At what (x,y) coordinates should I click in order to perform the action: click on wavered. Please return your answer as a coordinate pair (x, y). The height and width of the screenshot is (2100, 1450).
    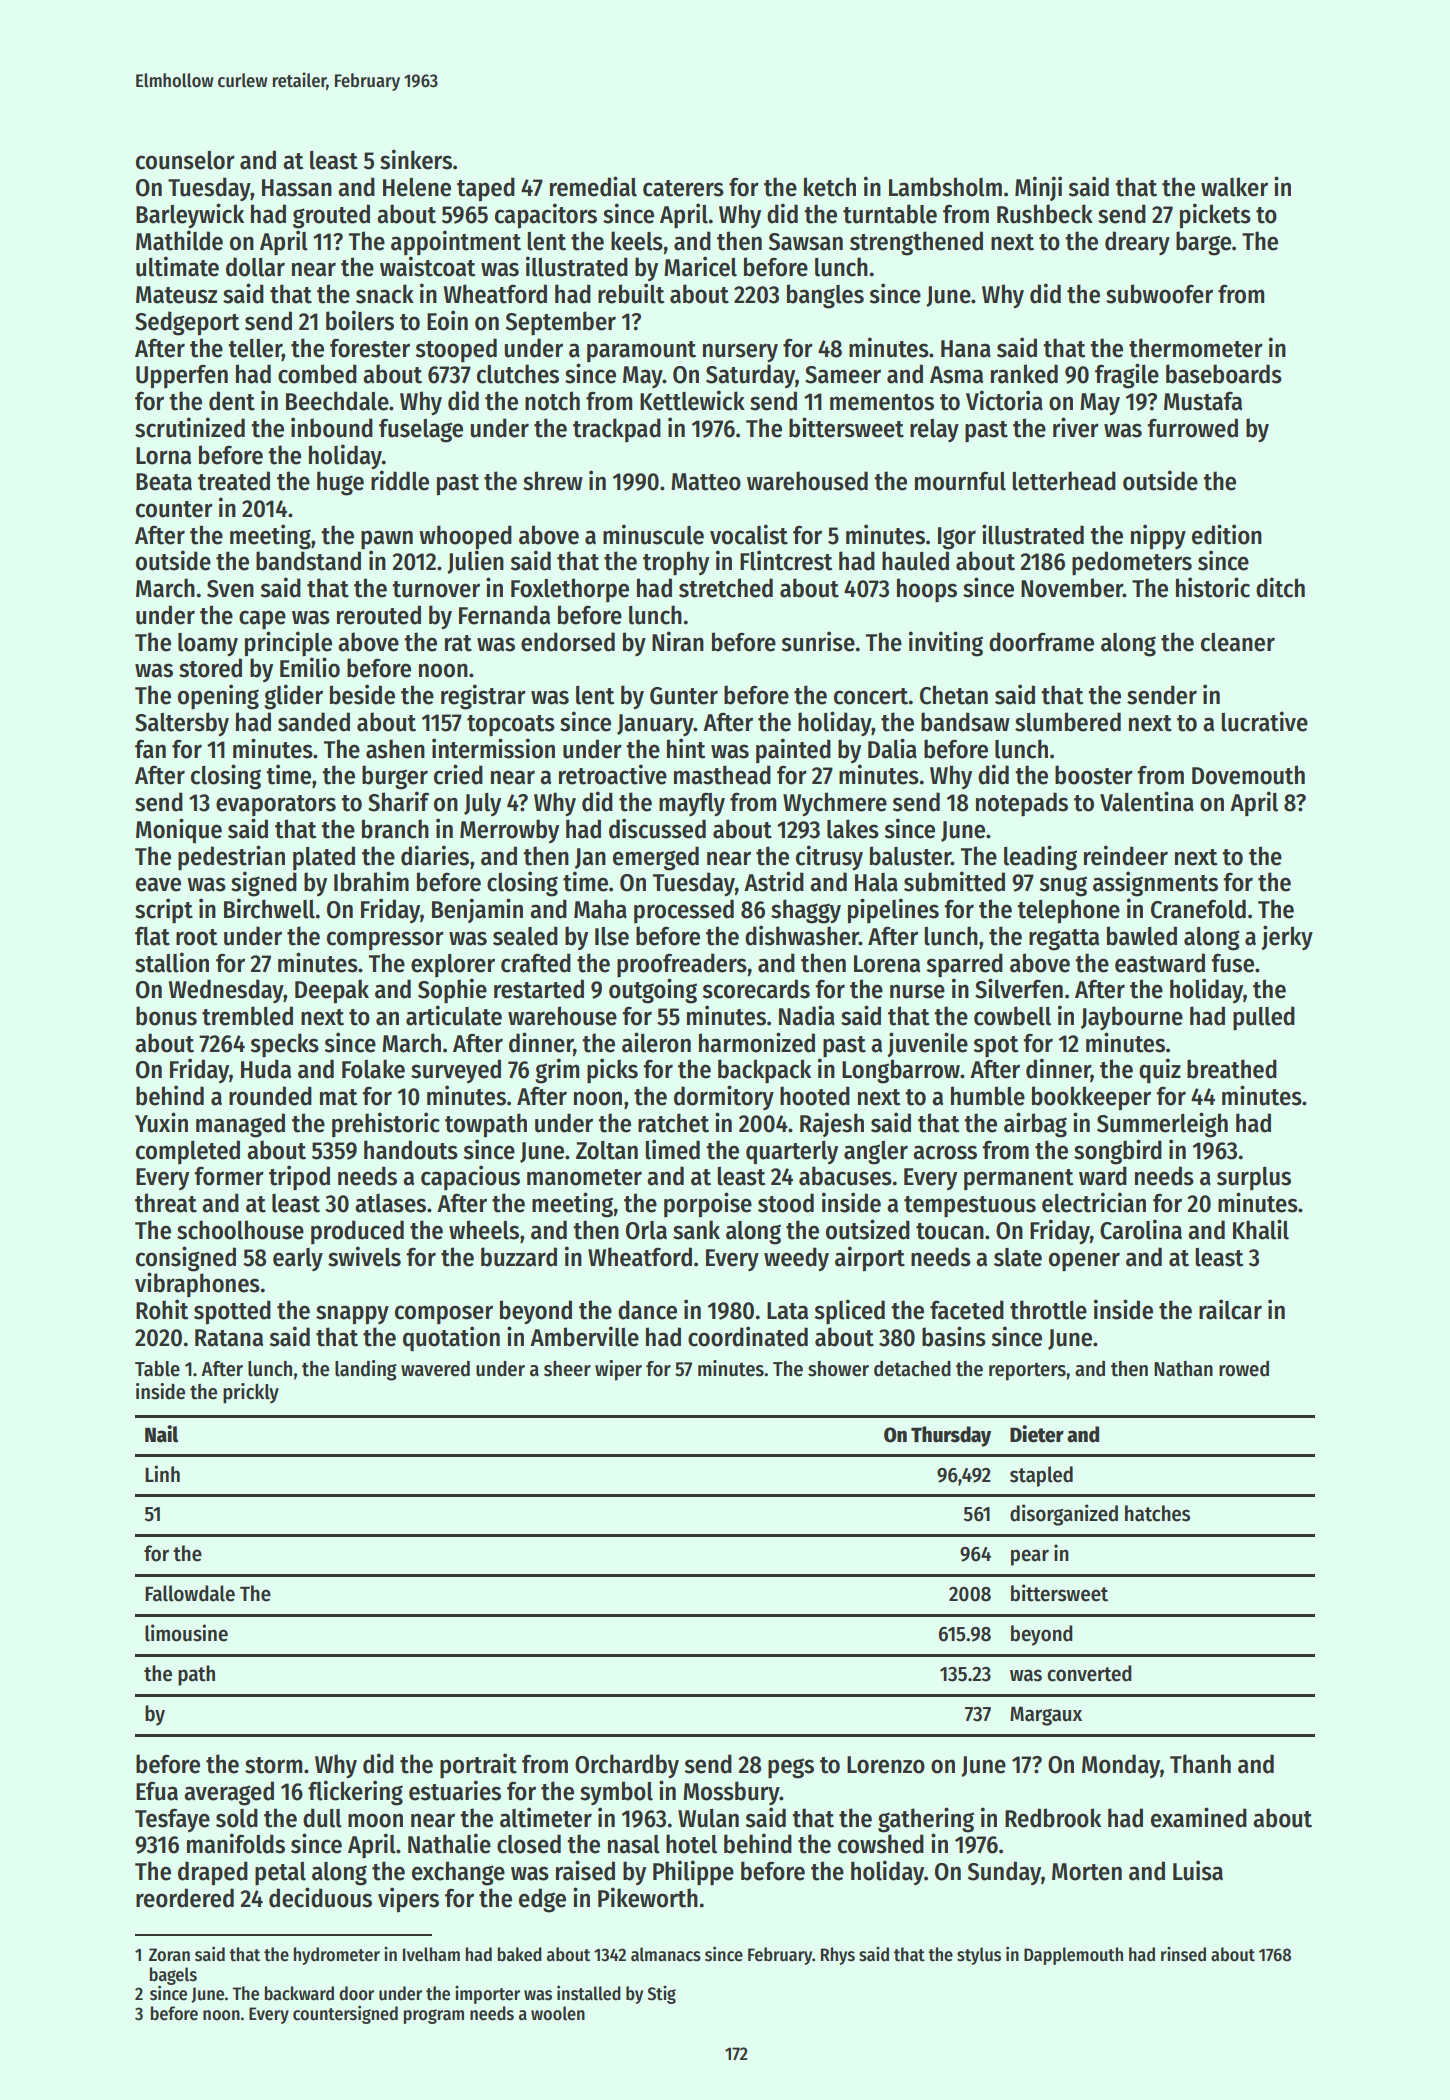
    Looking at the image, I should click on (435, 1369).
